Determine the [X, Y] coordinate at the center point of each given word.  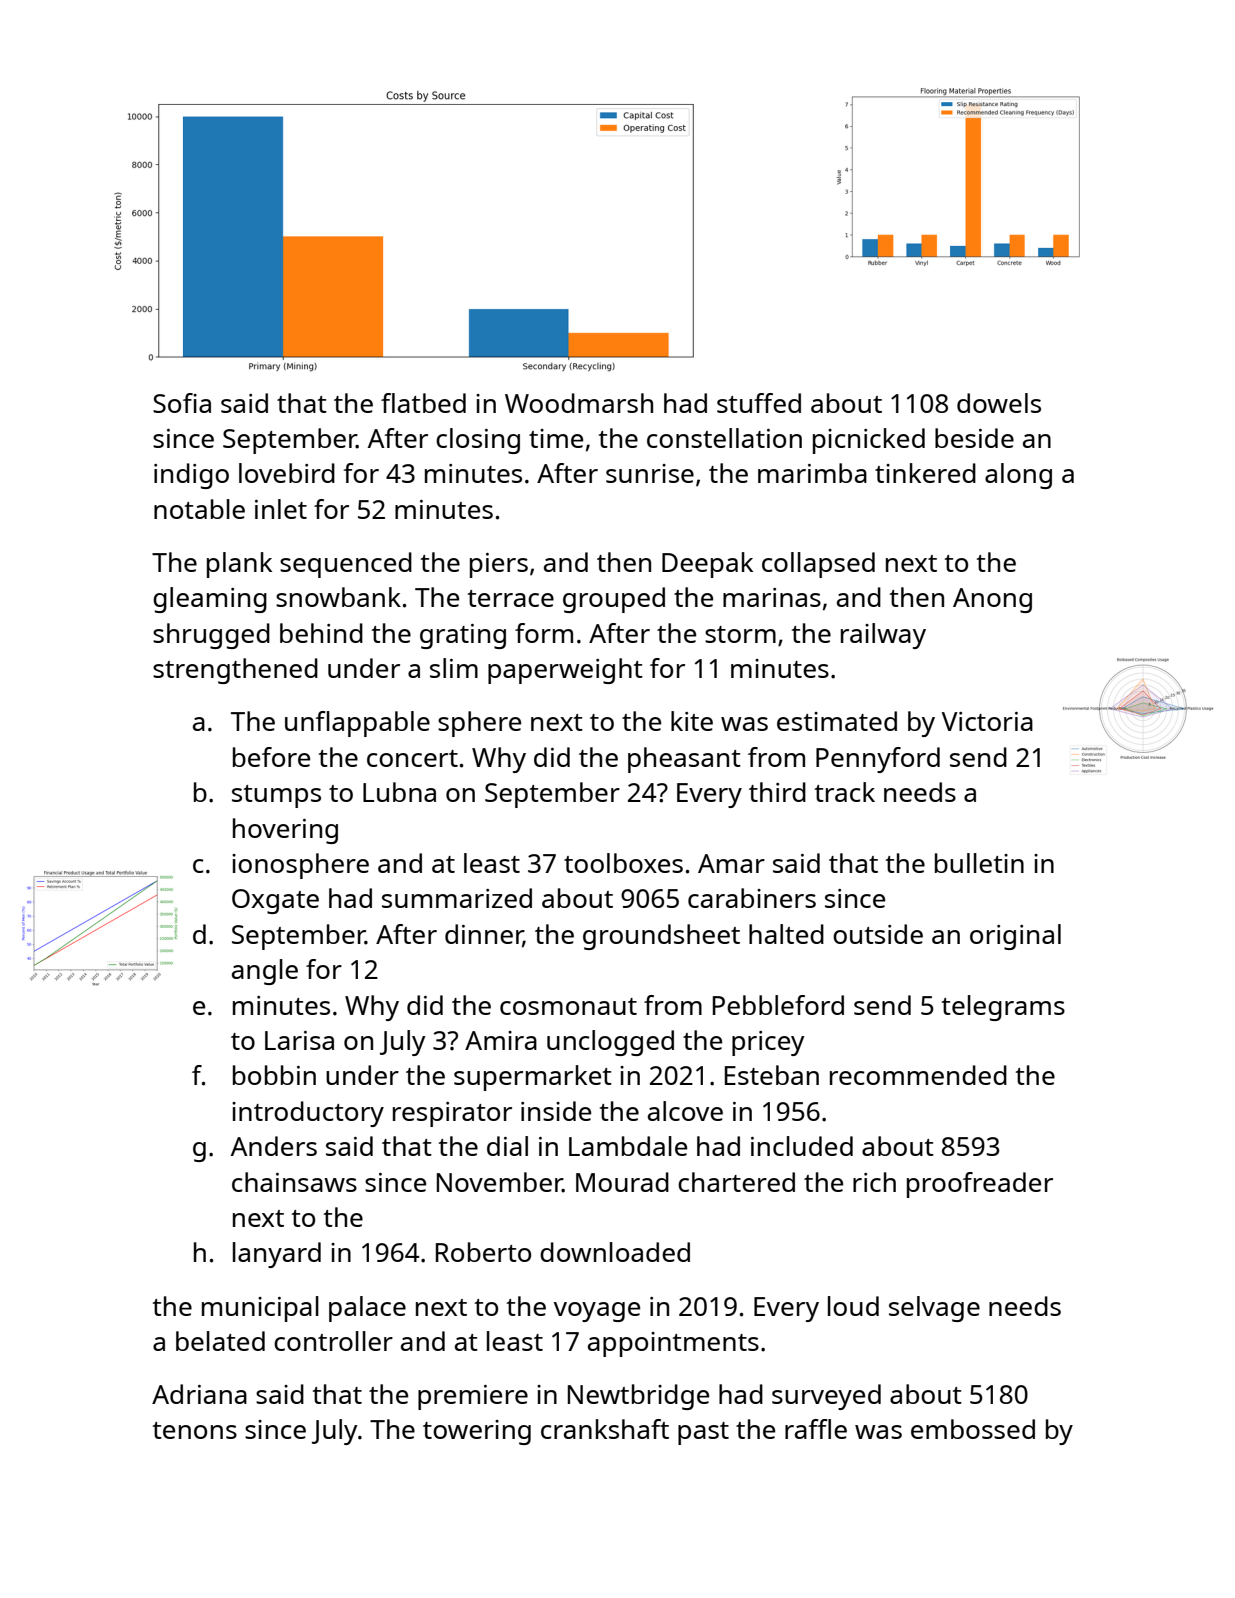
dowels [999, 403]
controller [333, 1341]
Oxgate [275, 901]
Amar [731, 863]
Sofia [182, 403]
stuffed [759, 403]
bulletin [979, 863]
